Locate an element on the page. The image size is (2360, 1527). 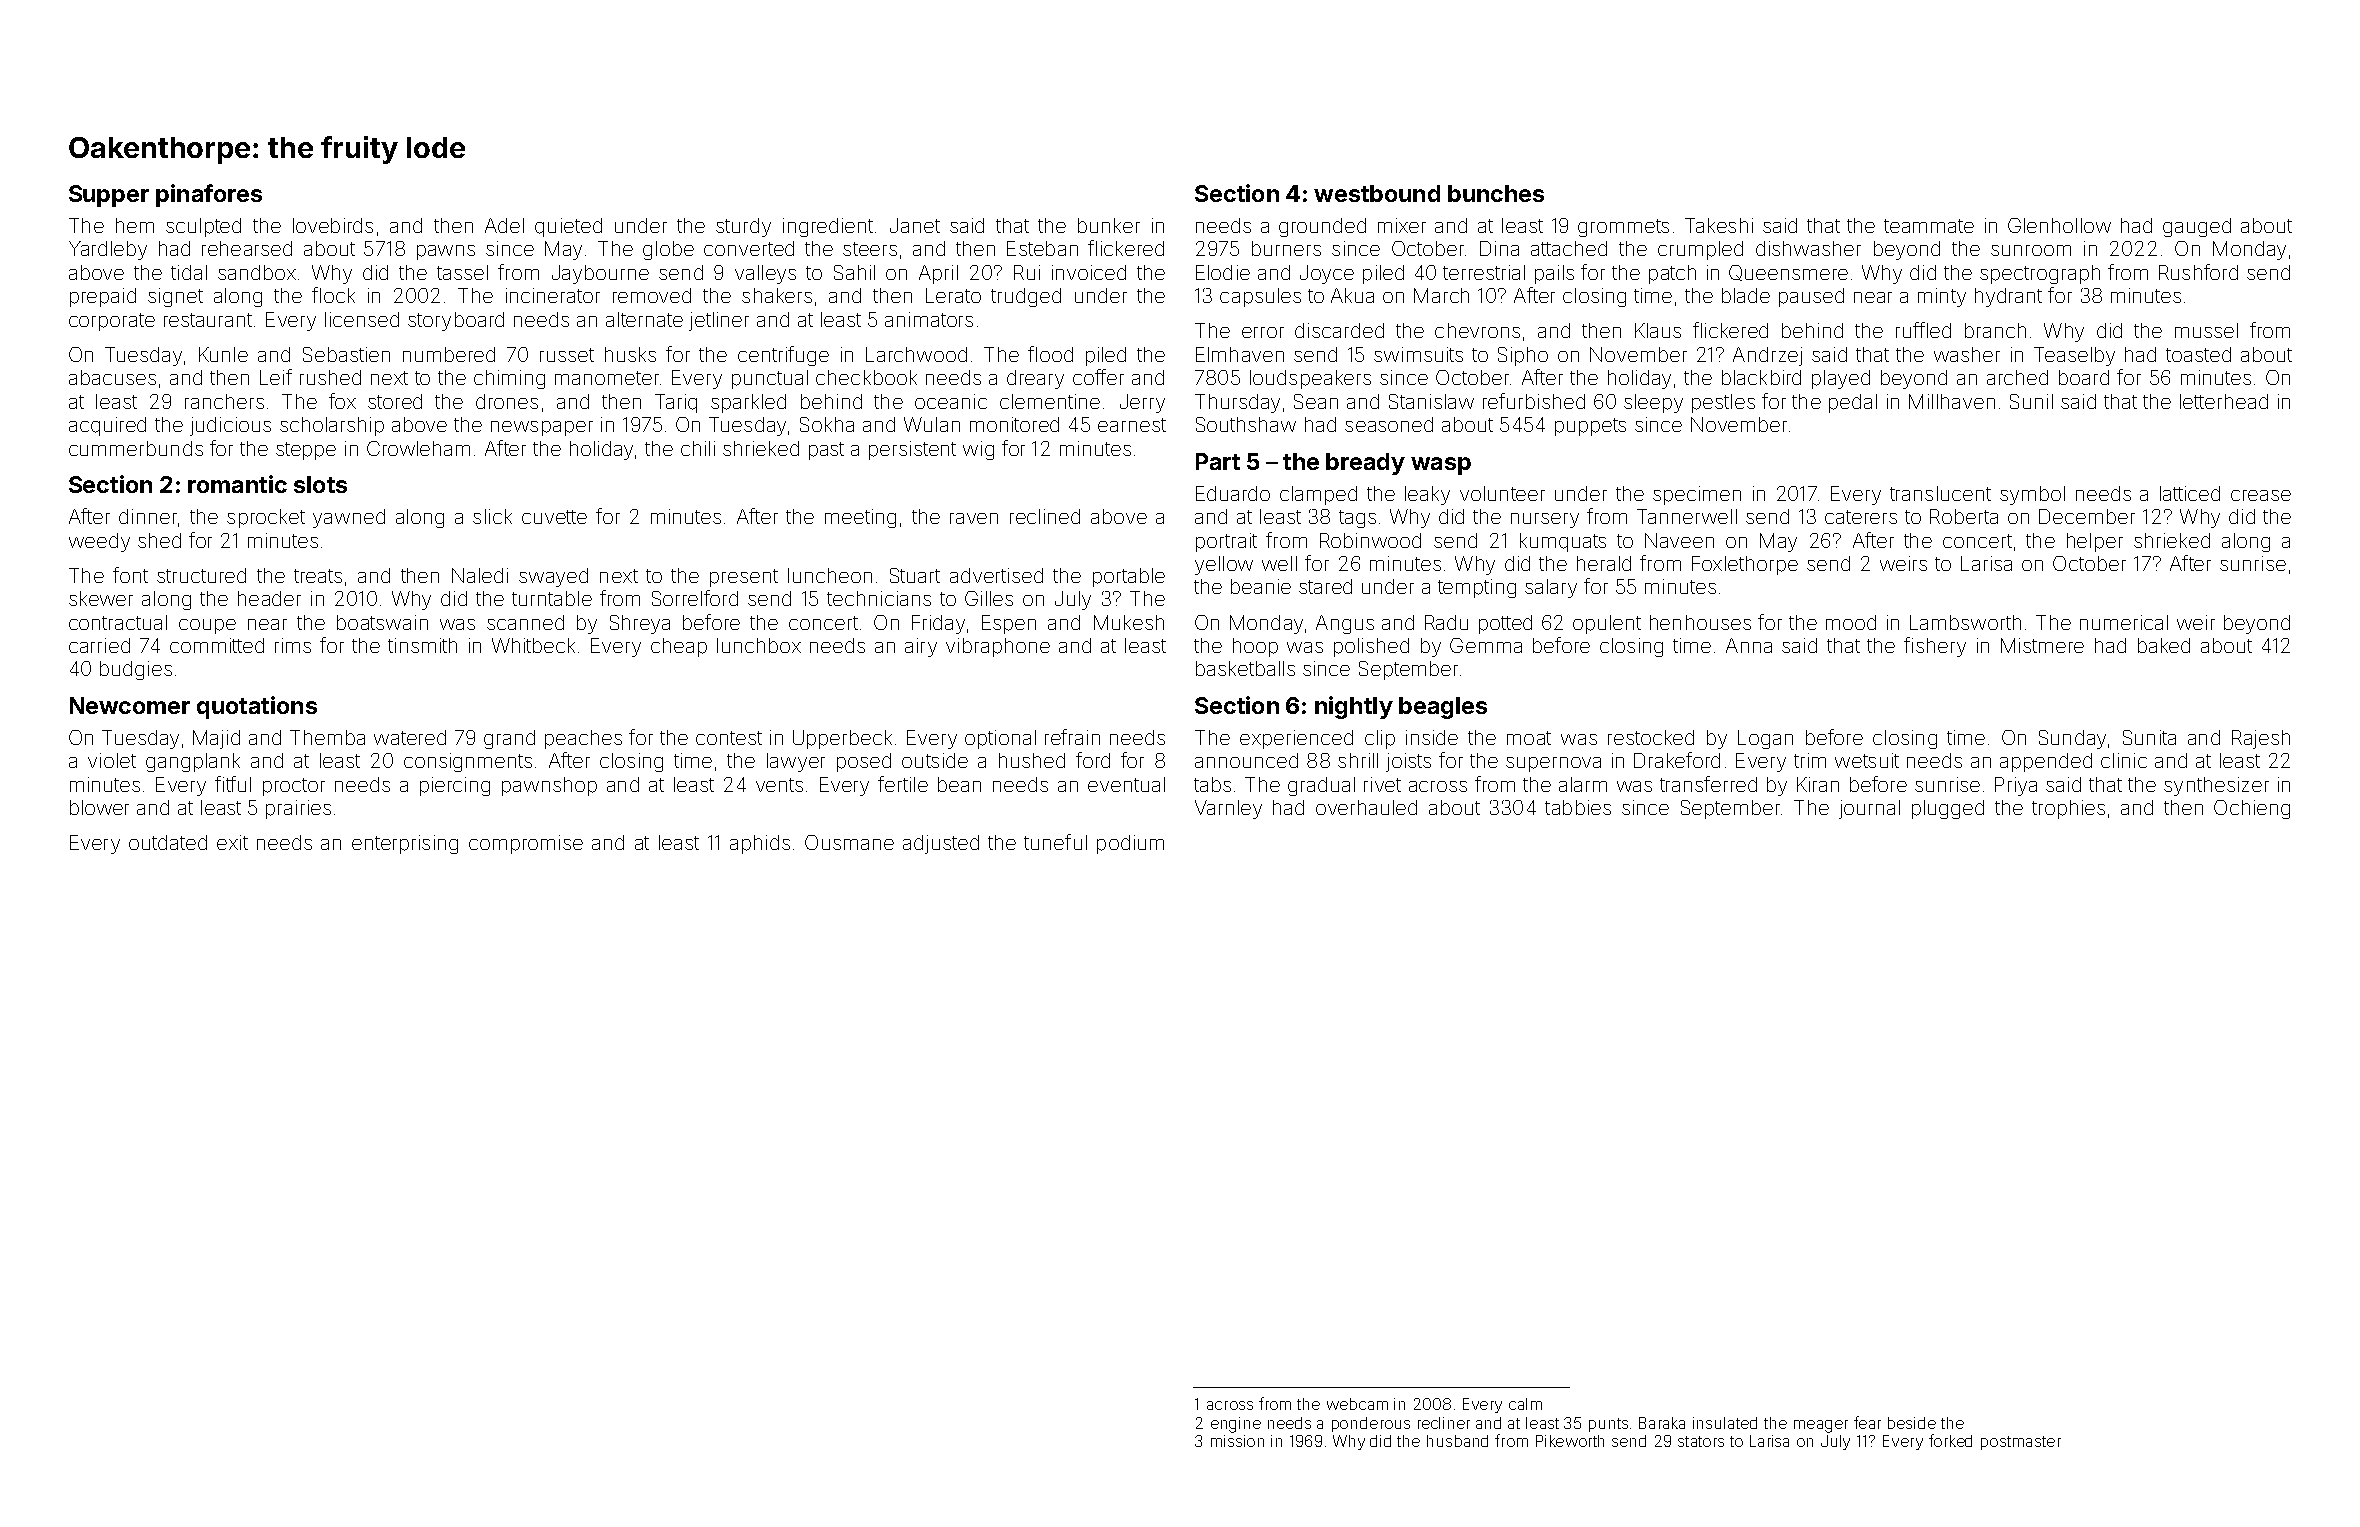
mission is located at coordinates (1237, 1441).
